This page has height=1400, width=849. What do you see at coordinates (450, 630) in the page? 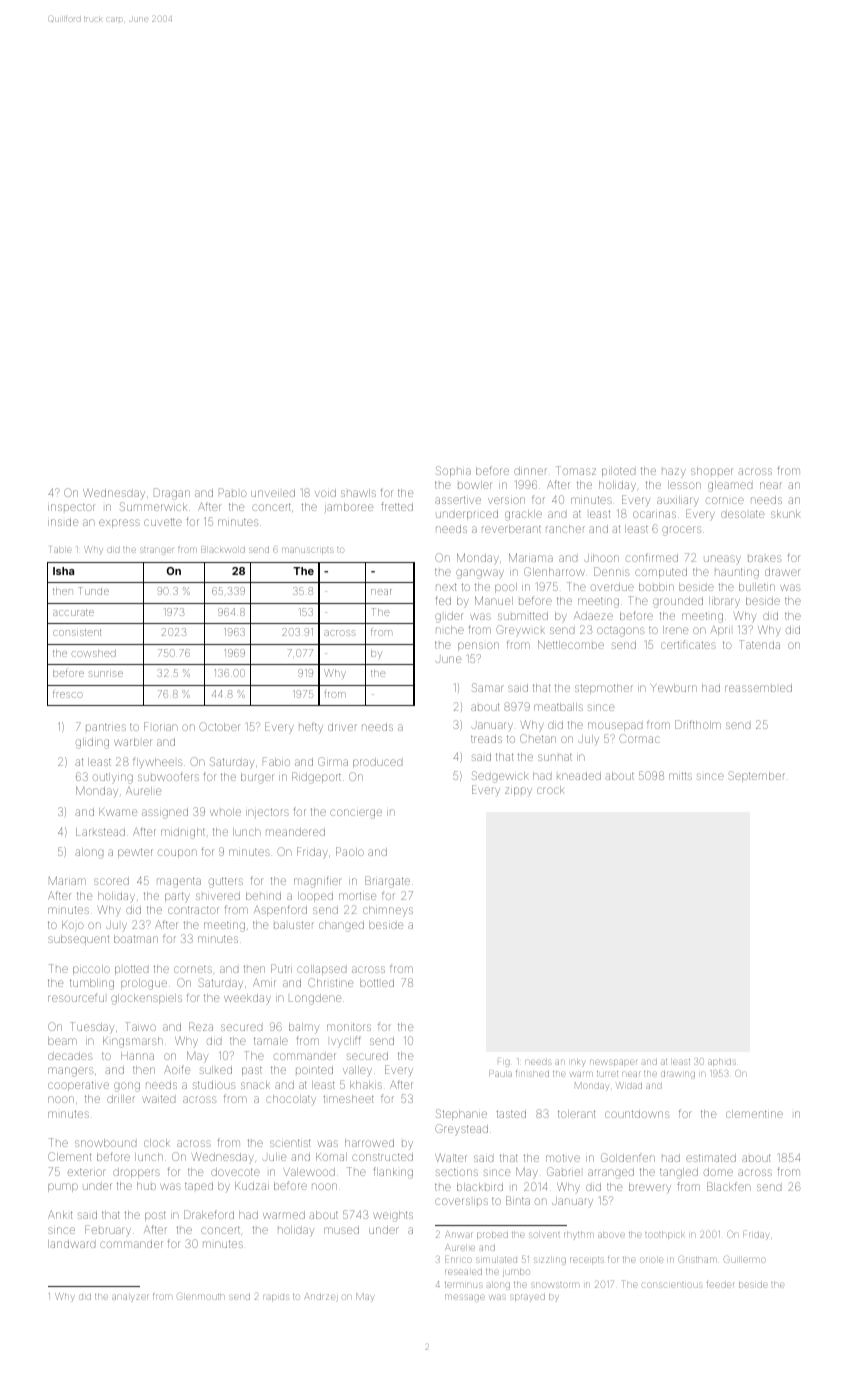
I see `niche` at bounding box center [450, 630].
